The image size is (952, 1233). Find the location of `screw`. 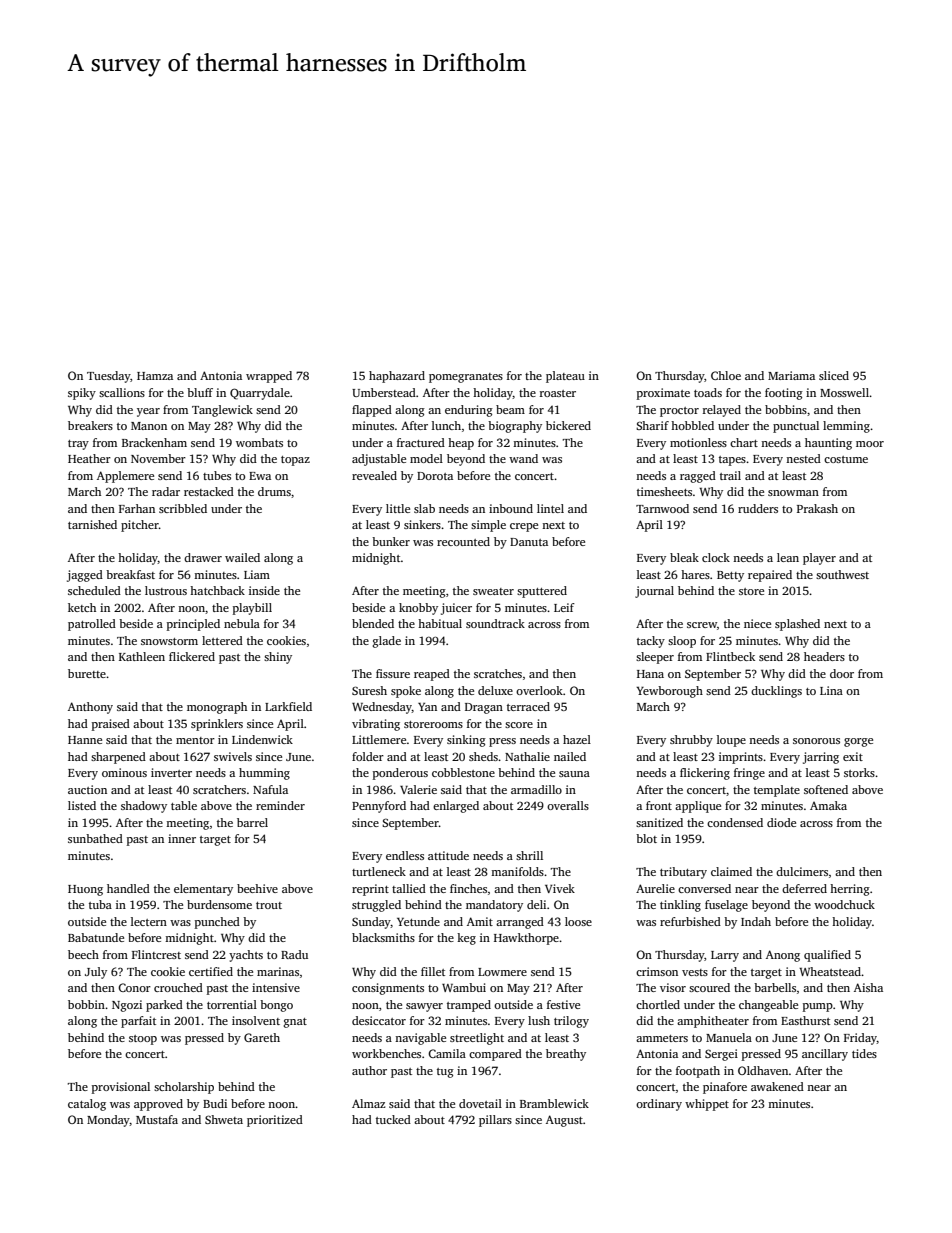

screw is located at coordinates (702, 625).
